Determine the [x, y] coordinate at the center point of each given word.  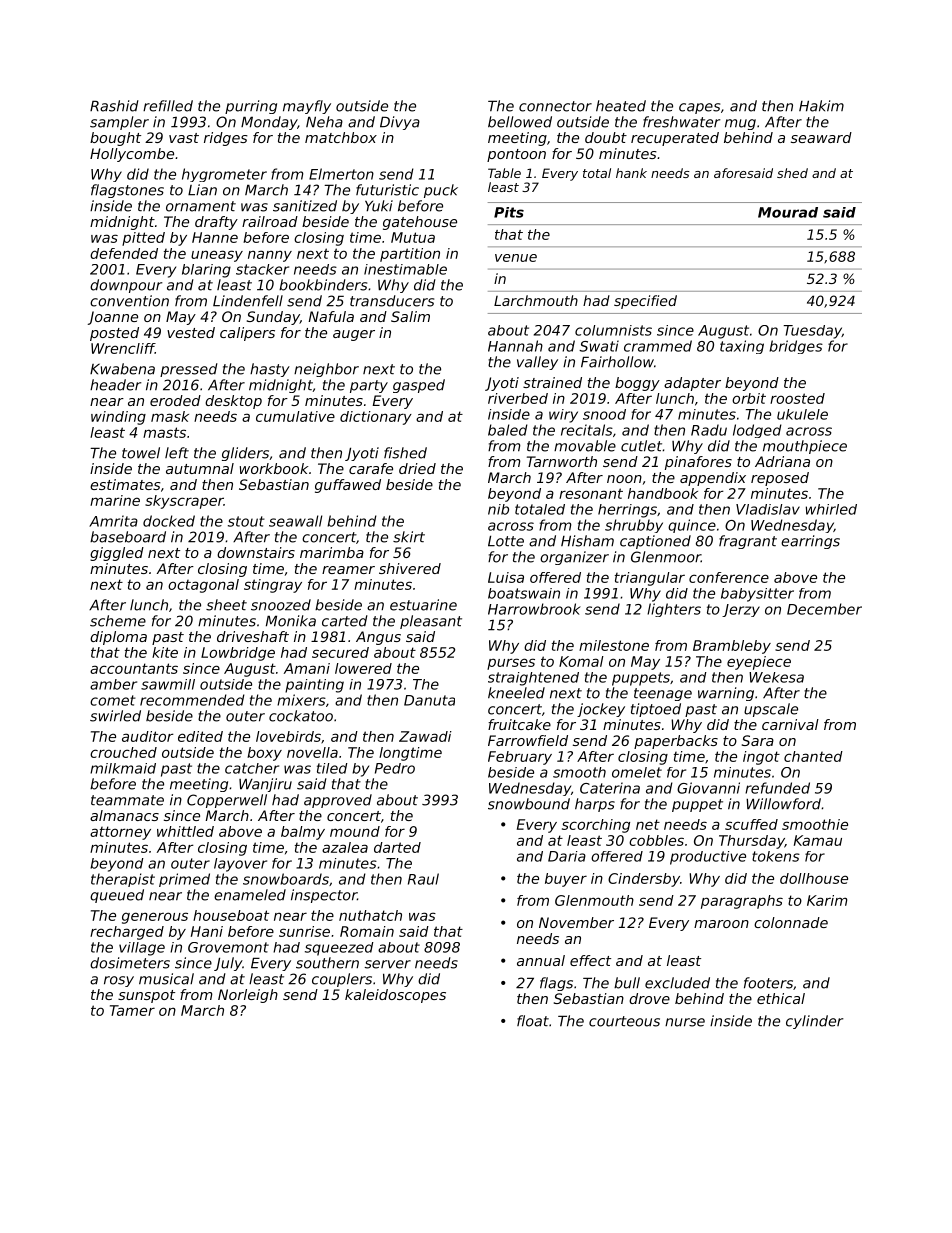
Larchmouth [536, 300]
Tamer [132, 1010]
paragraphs [742, 902]
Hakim [821, 106]
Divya [400, 123]
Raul [423, 879]
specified [645, 302]
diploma [118, 638]
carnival [790, 724]
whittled [185, 831]
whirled [831, 509]
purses [511, 664]
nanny [270, 256]
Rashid [114, 106]
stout [246, 521]
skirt [409, 537]
